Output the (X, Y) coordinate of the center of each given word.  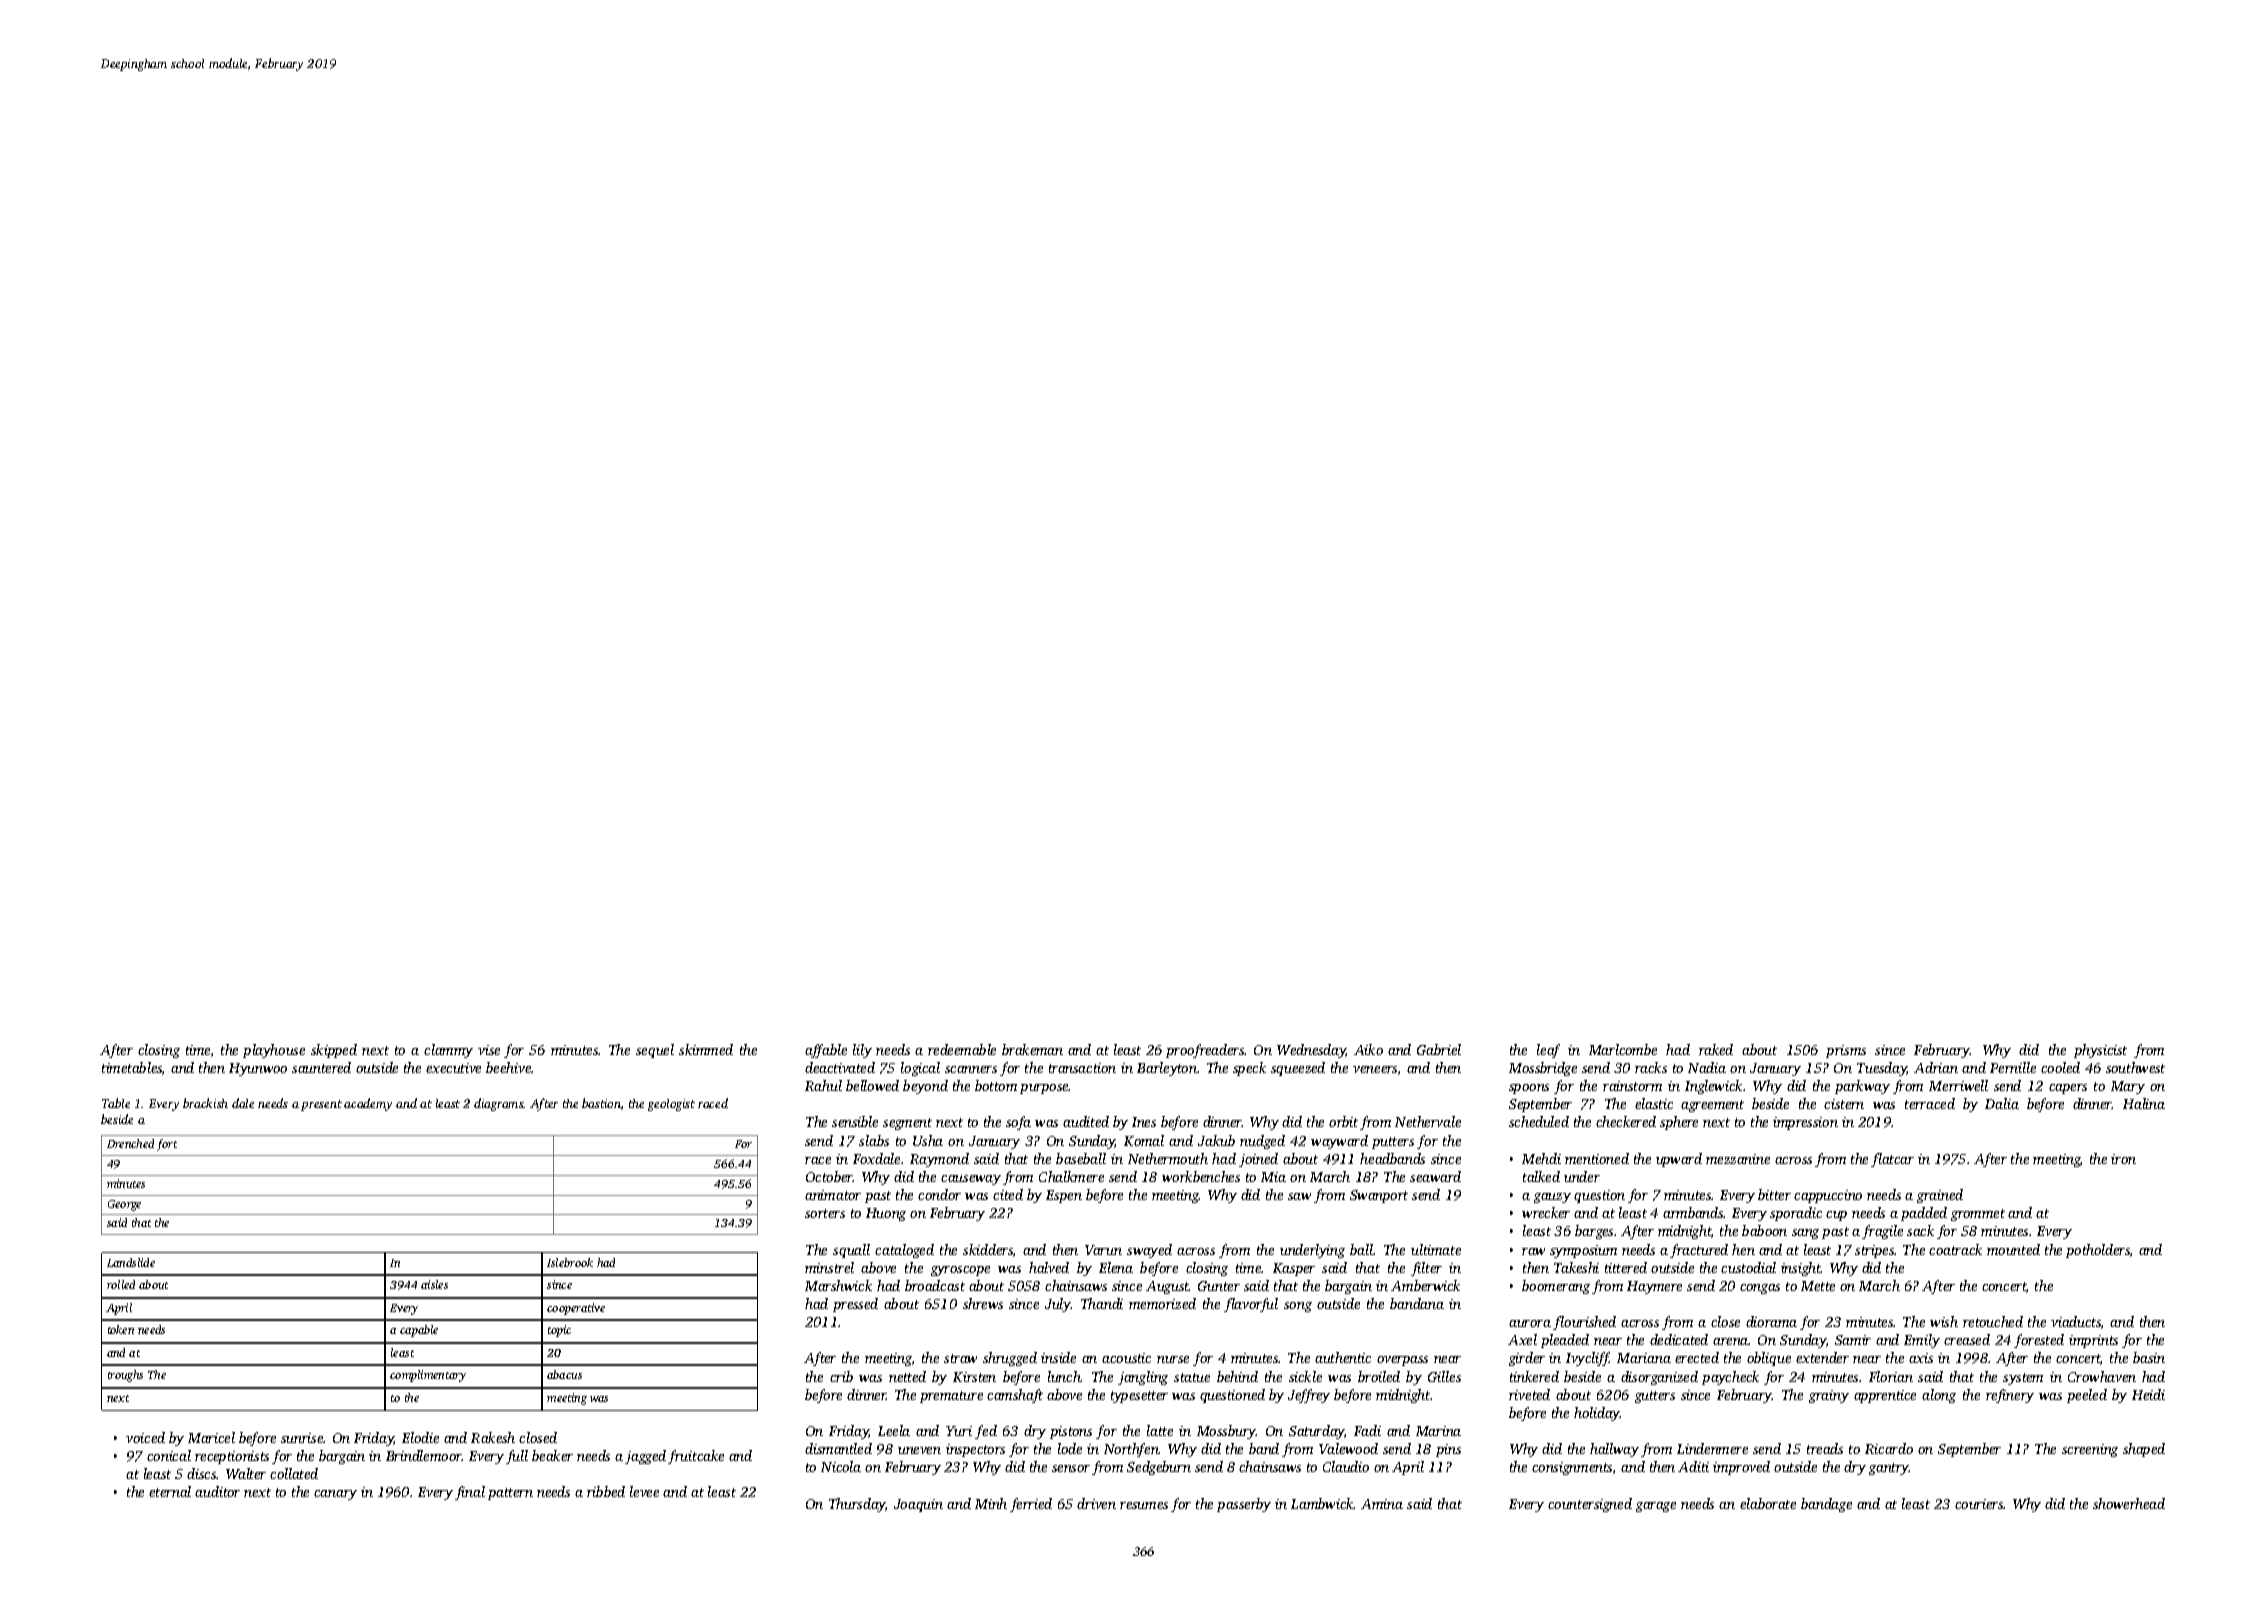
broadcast (935, 1285)
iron (2123, 1159)
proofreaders (1205, 1051)
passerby (1244, 1505)
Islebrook (570, 1262)
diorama (1771, 1321)
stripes (1874, 1251)
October (829, 1176)
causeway (971, 1180)
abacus (564, 1374)
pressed (855, 1305)
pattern (510, 1494)
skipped (334, 1051)
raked (1716, 1049)
